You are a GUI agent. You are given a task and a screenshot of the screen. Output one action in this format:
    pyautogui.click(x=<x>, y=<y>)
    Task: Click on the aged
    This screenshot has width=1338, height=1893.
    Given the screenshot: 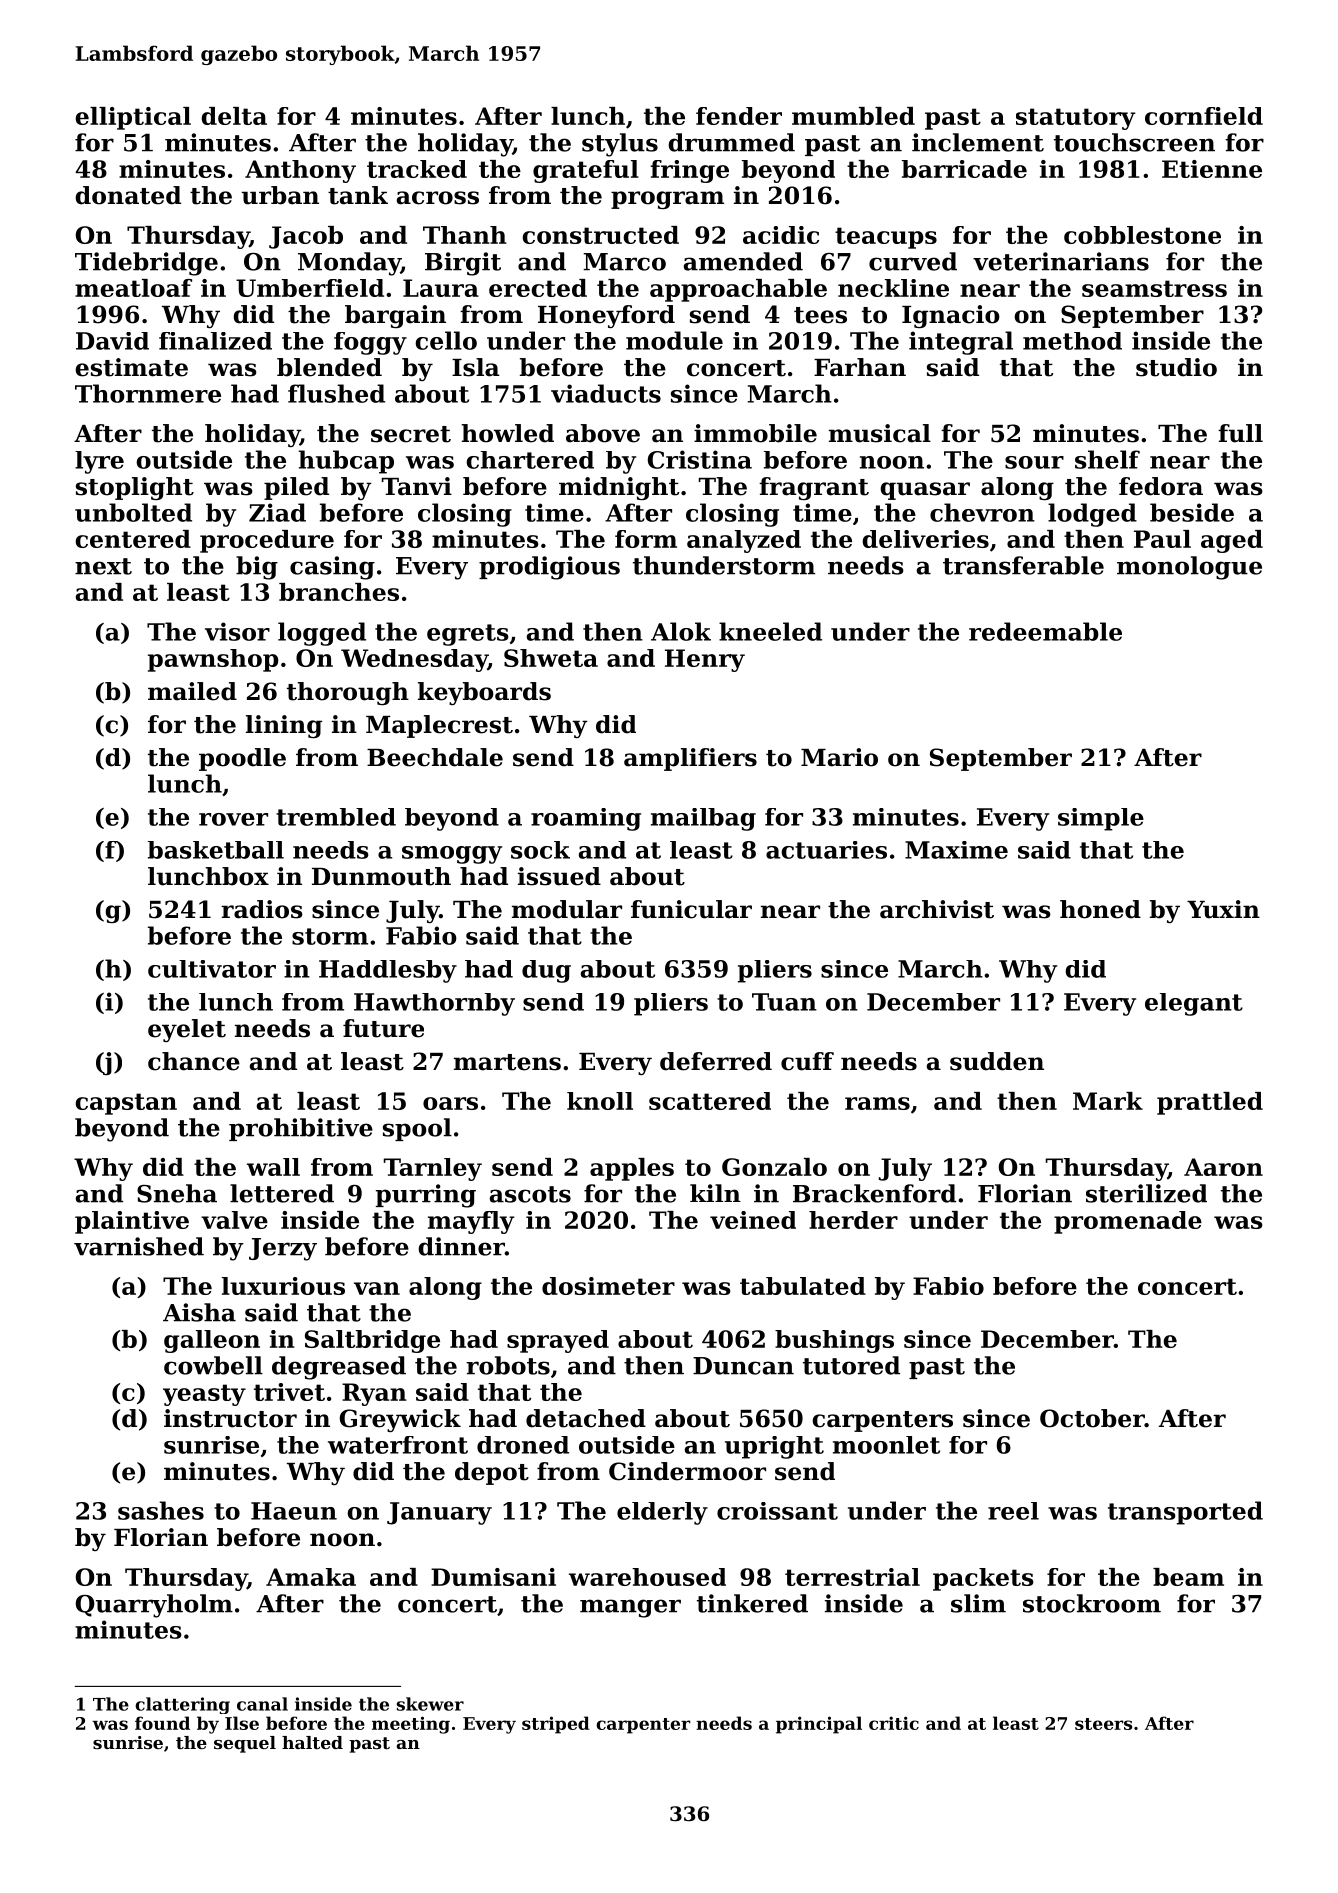 What is the action you would take?
    pyautogui.click(x=1232, y=541)
